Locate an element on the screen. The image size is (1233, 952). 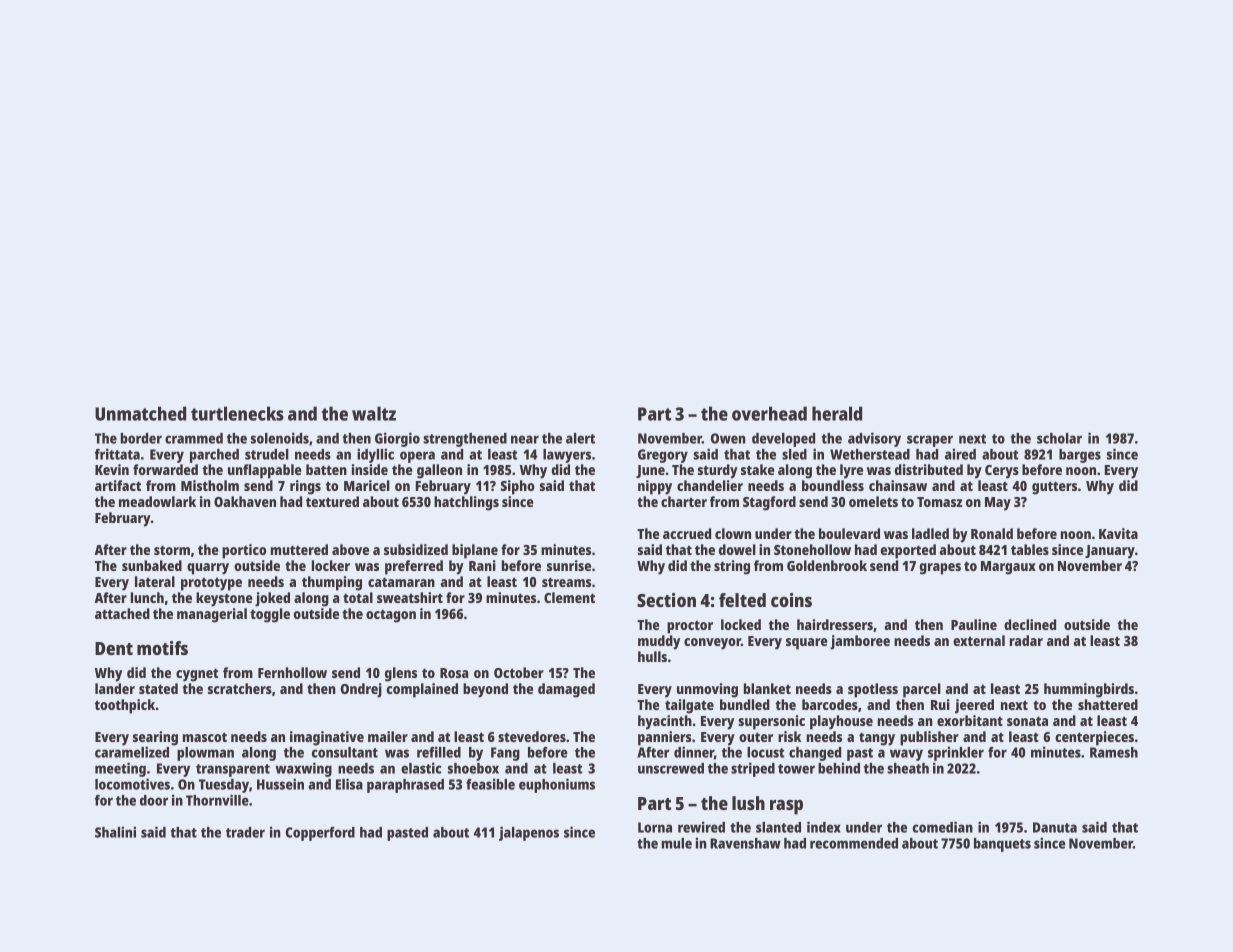
jalapenos is located at coordinates (529, 833).
